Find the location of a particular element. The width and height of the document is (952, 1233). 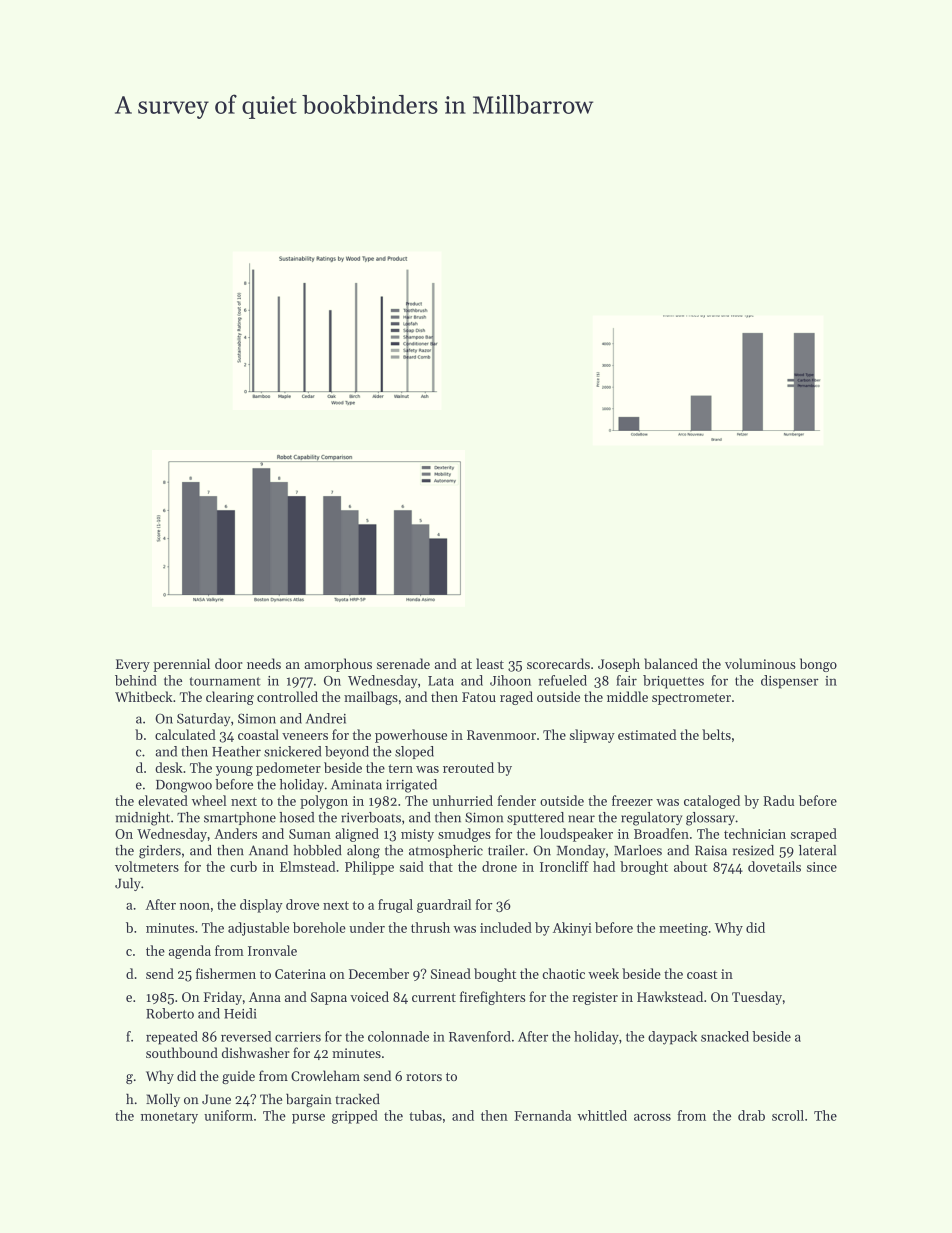

southbound is located at coordinates (182, 1052).
